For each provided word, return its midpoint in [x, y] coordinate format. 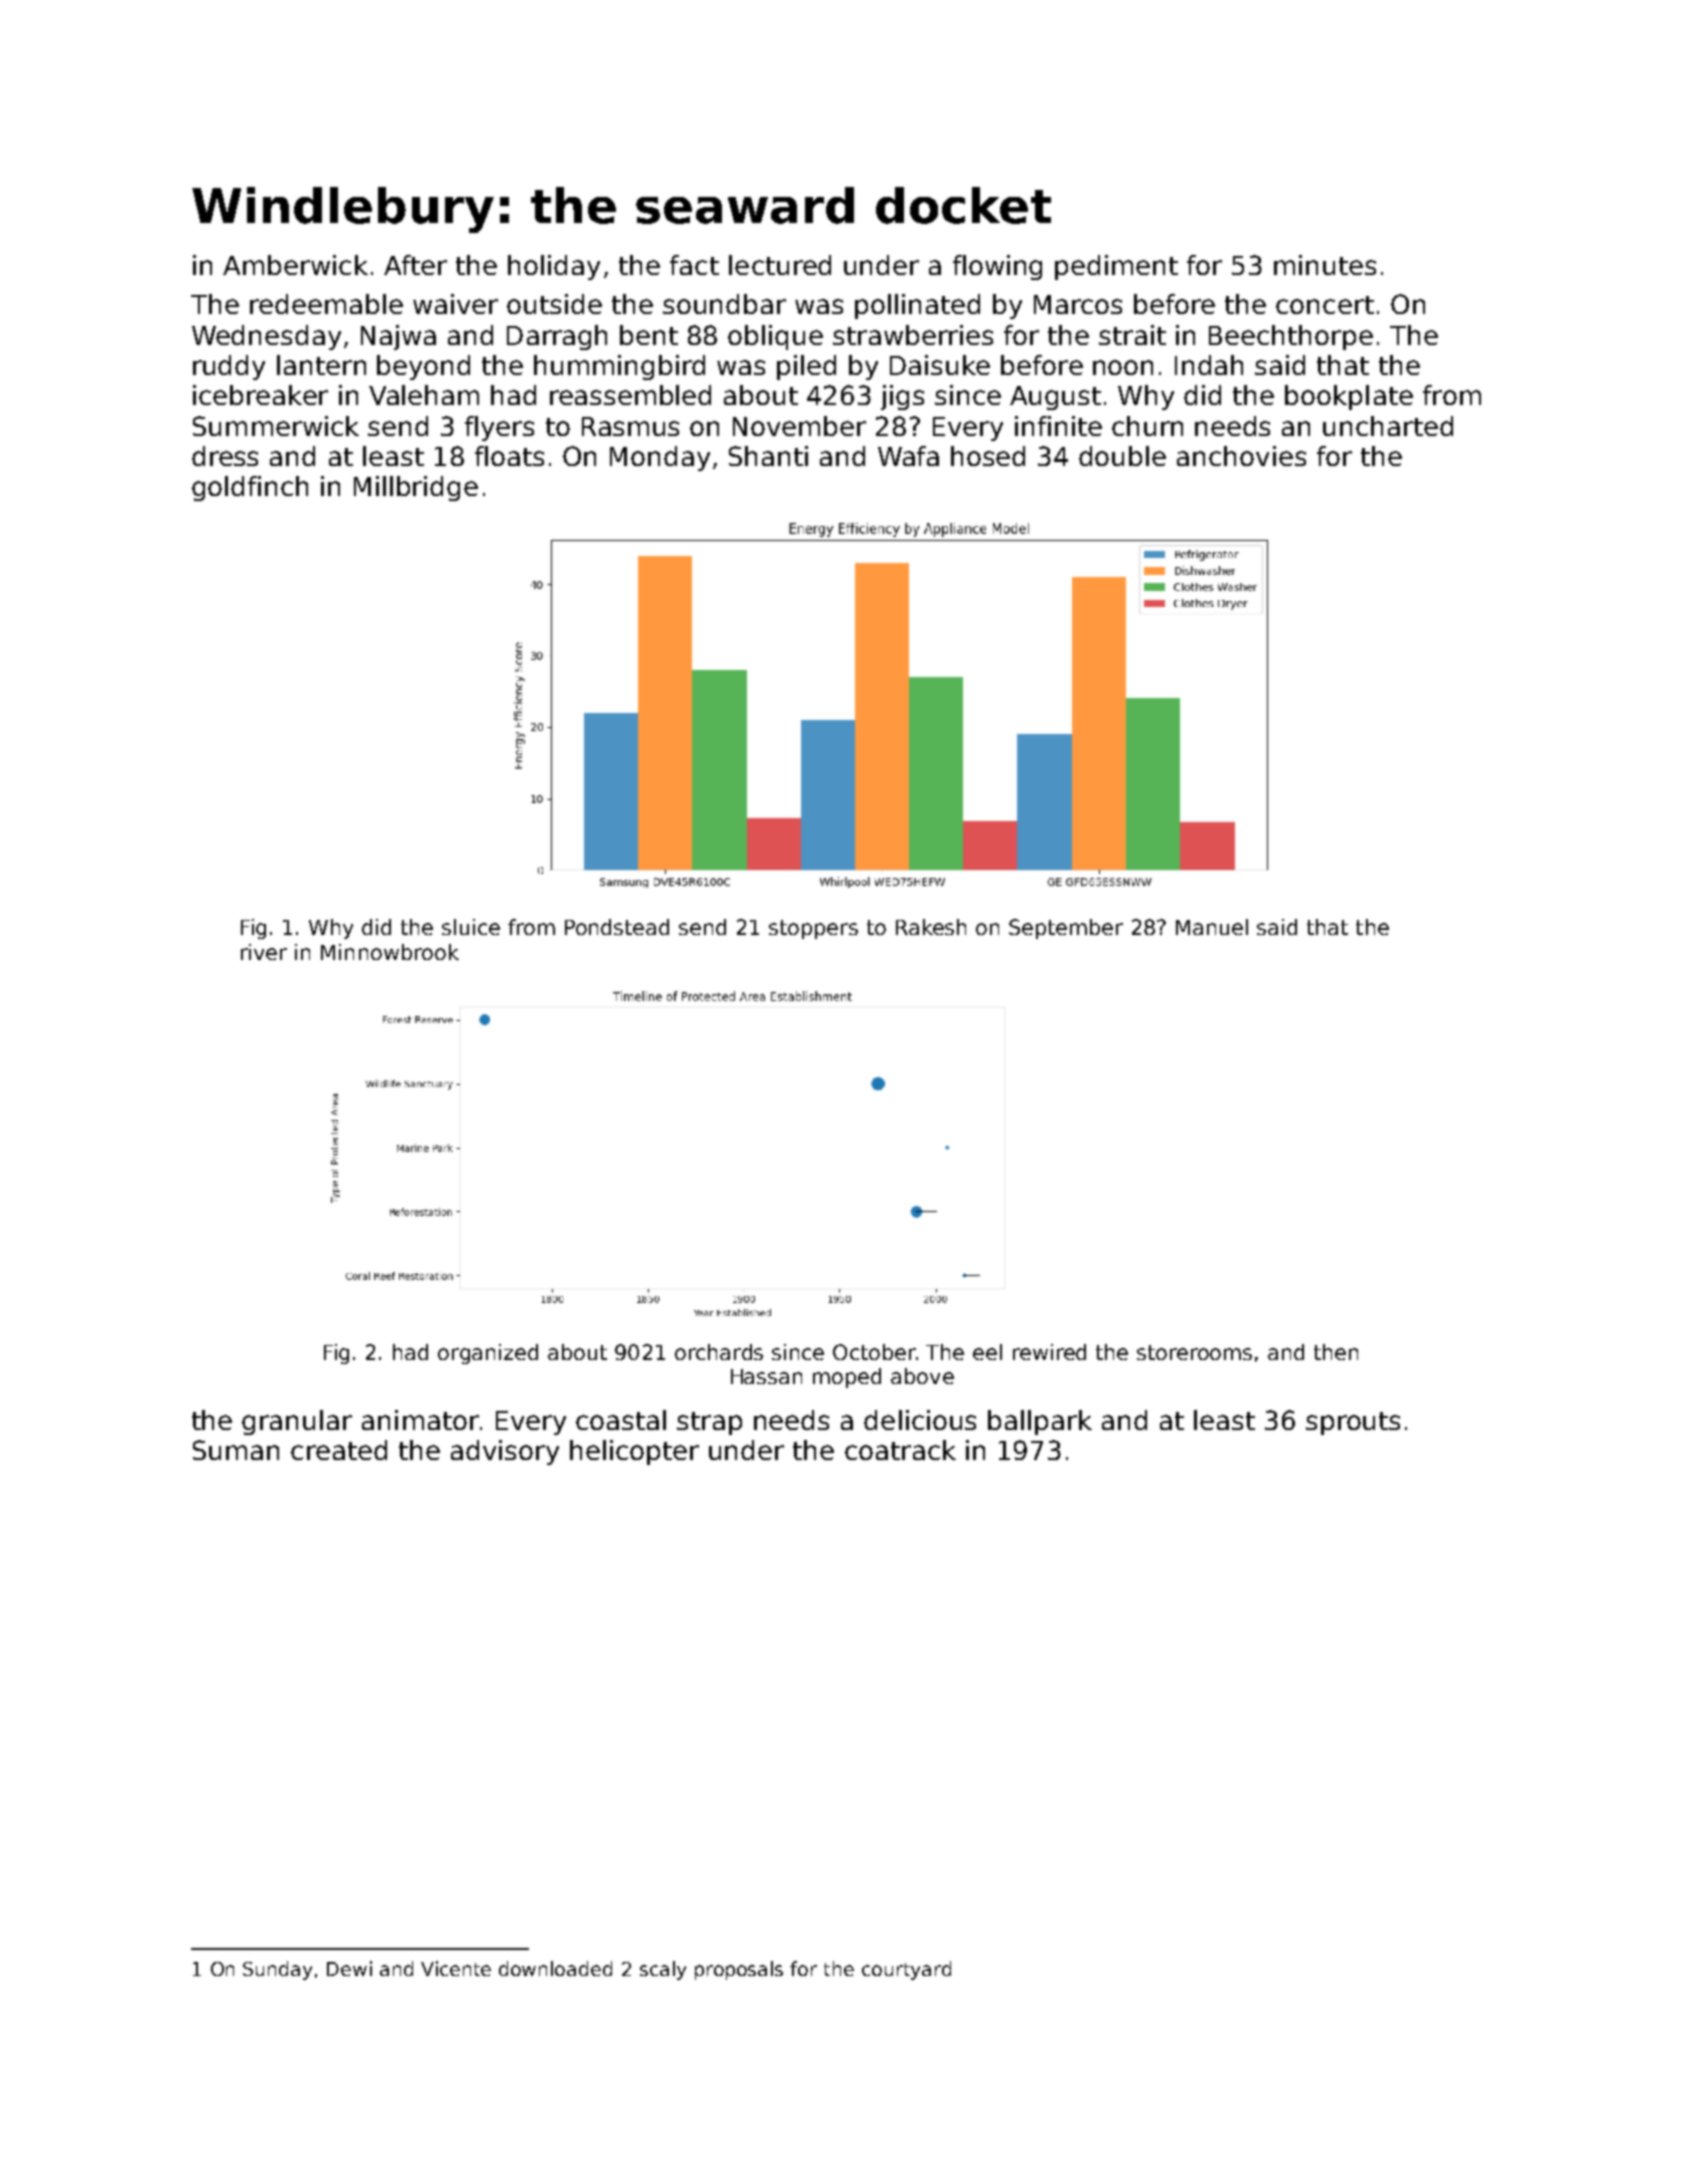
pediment [1116, 267]
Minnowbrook [390, 952]
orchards [719, 1352]
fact [694, 265]
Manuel [1212, 927]
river [264, 952]
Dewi [349, 1968]
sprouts [1353, 1423]
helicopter [634, 1452]
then [1336, 1352]
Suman [236, 1450]
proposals [739, 1970]
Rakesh [931, 927]
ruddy [229, 367]
